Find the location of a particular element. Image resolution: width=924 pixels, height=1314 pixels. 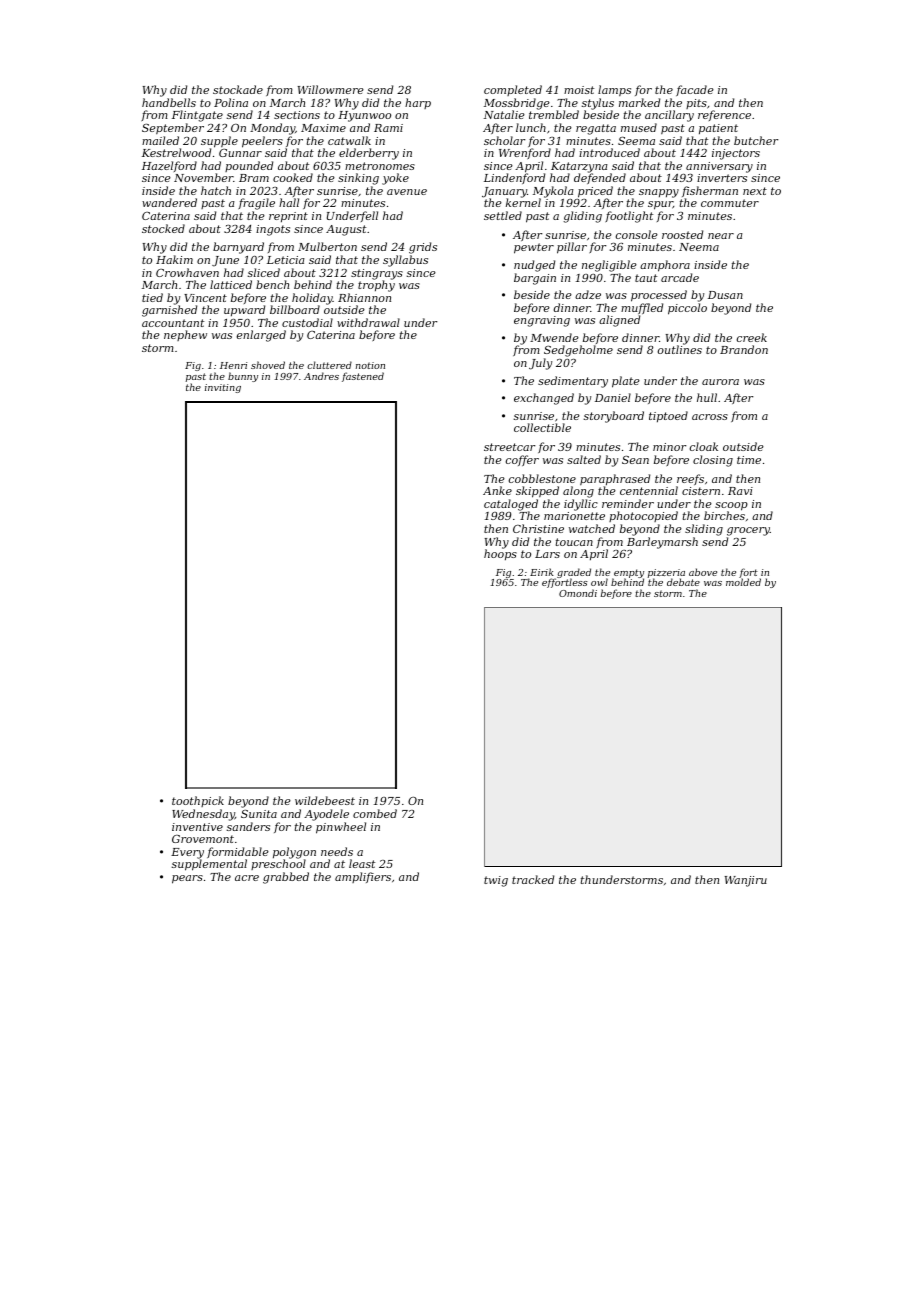

combed is located at coordinates (375, 813).
